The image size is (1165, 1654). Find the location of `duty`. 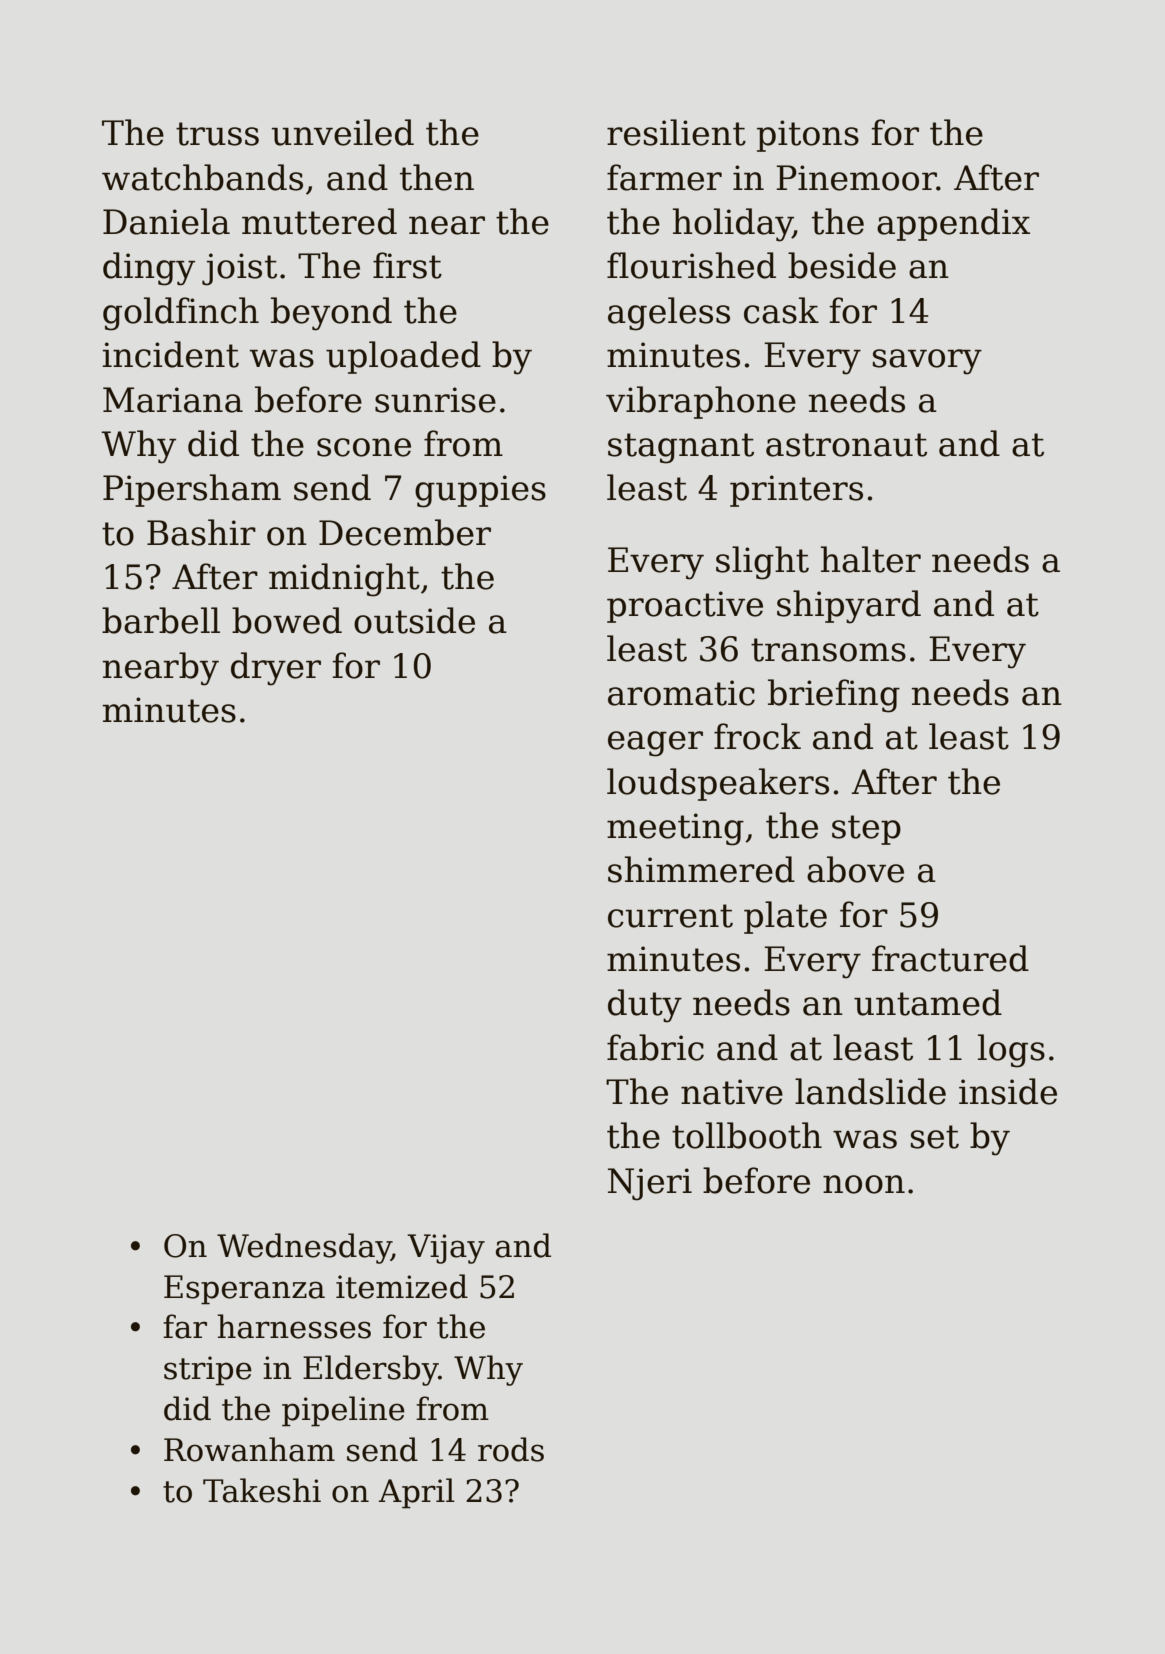

duty is located at coordinates (645, 1006).
